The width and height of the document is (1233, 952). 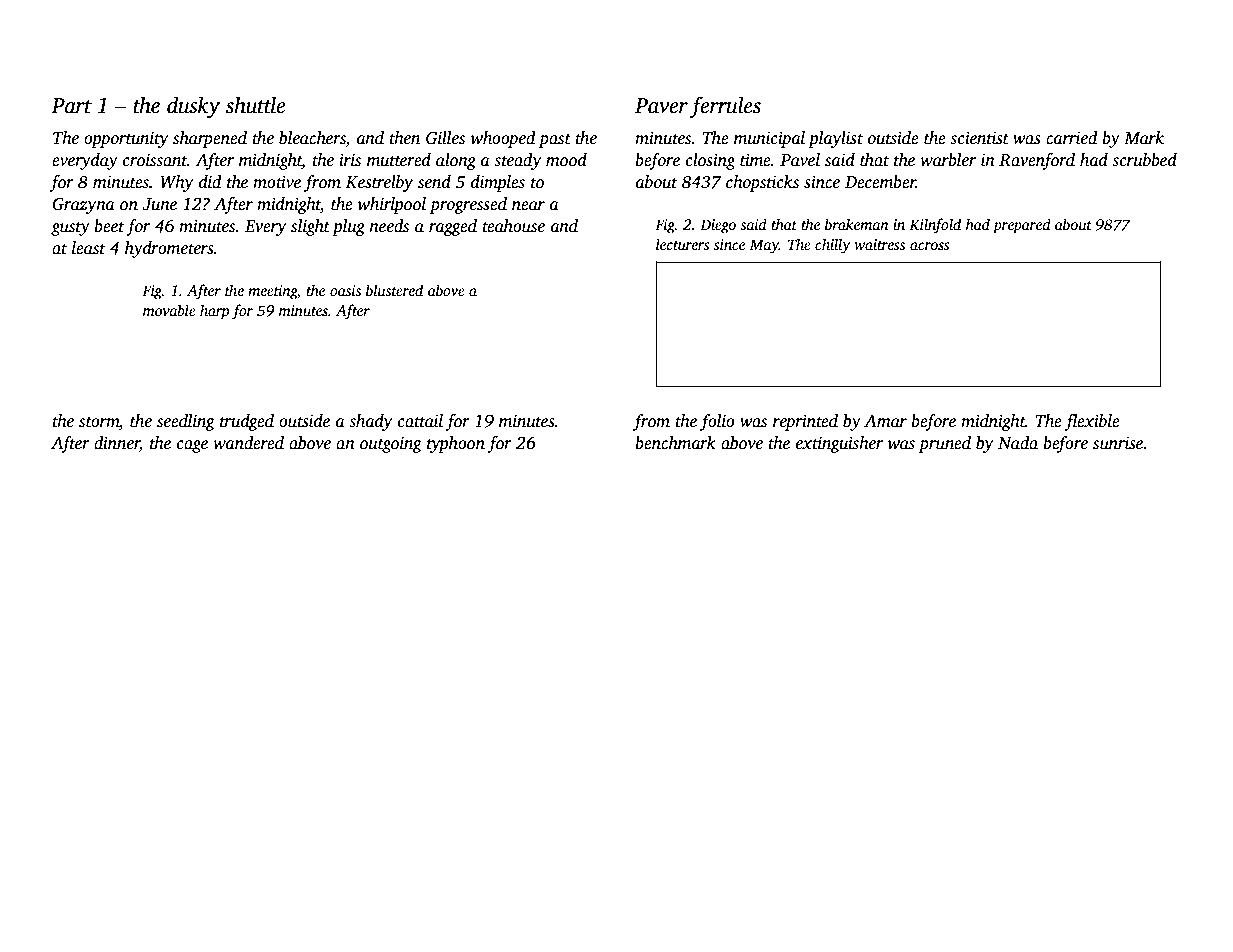 I want to click on dinner, so click(x=117, y=443).
